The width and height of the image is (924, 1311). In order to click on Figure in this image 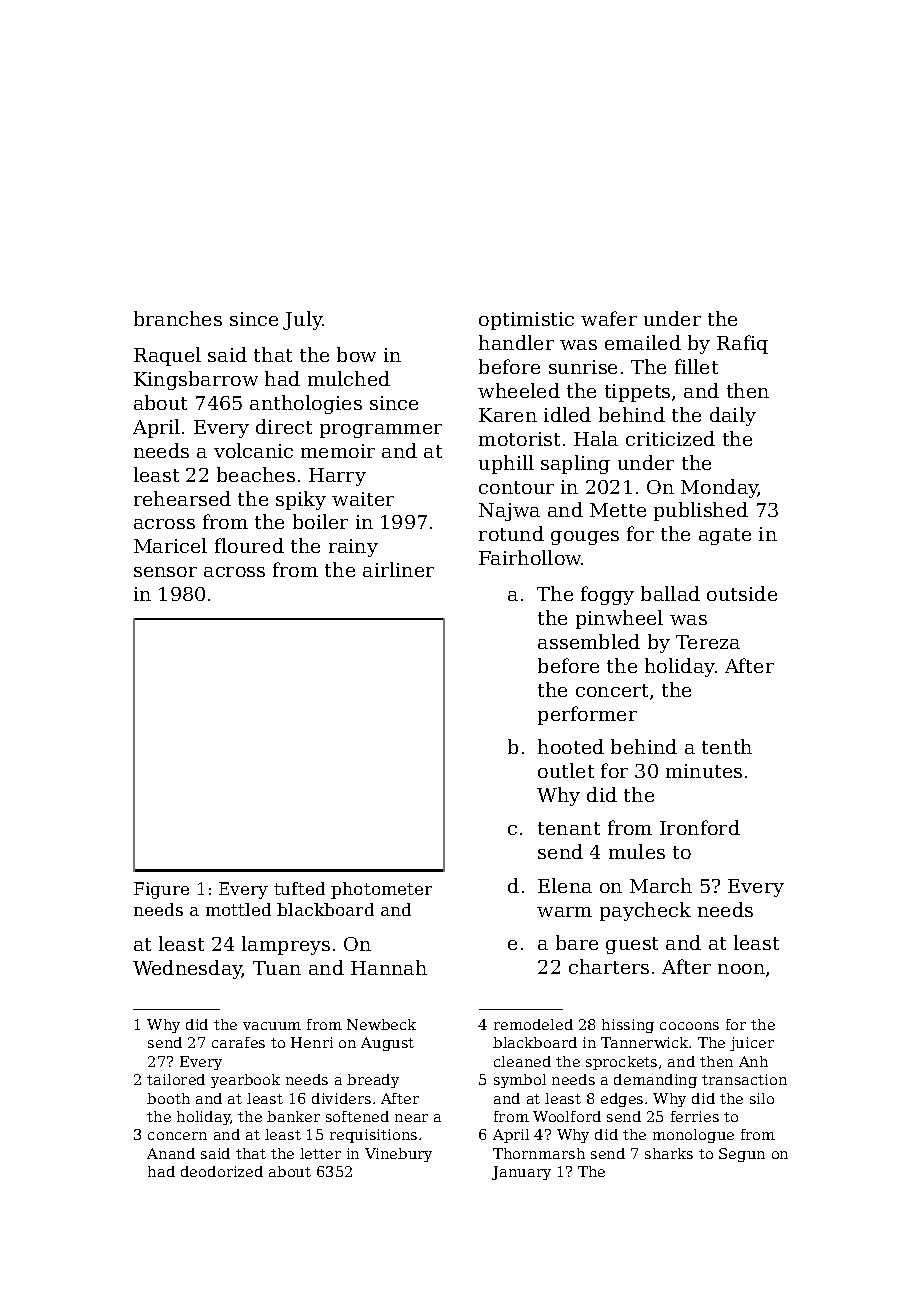, I will do `click(161, 890)`.
